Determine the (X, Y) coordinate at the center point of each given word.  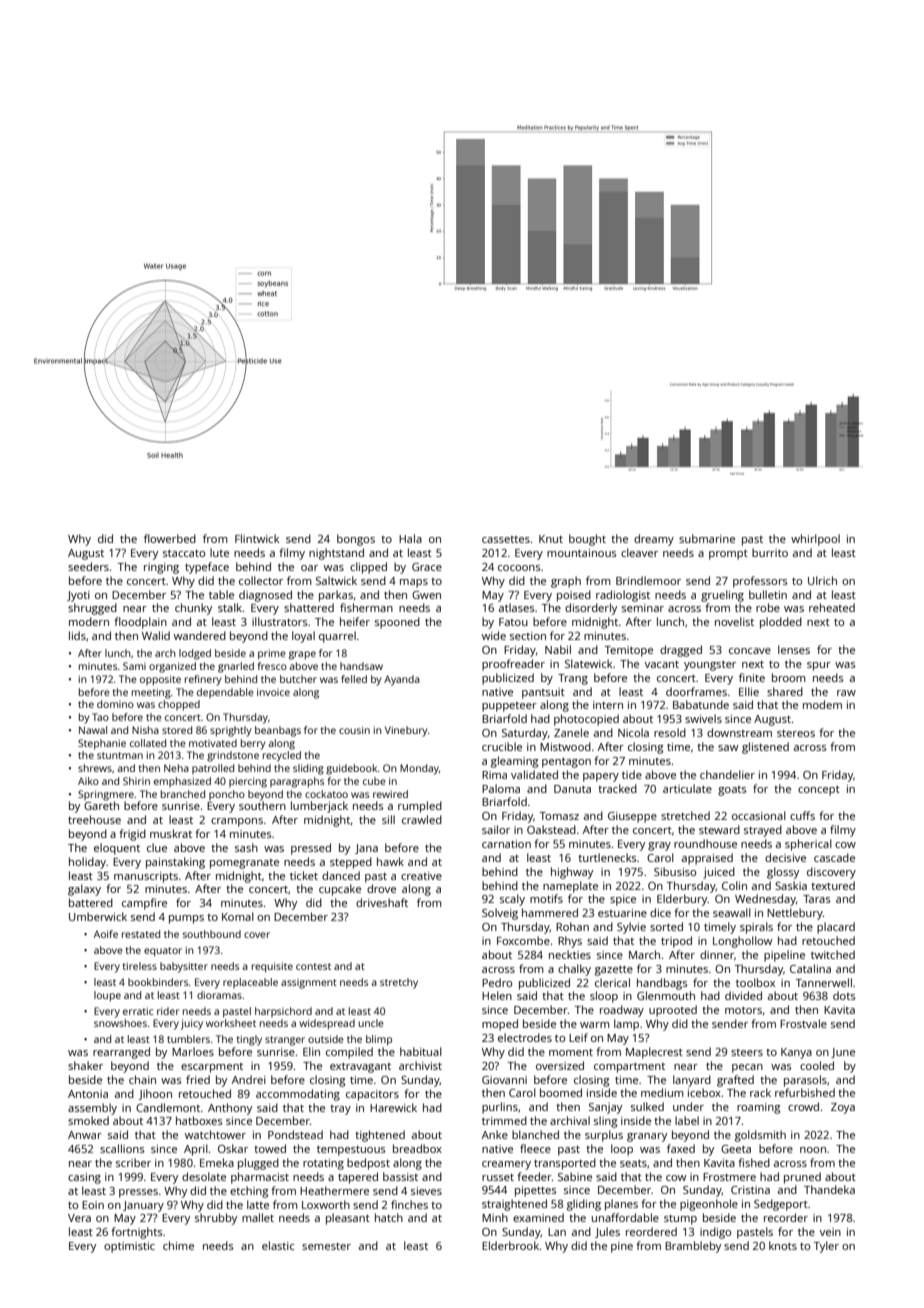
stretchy (399, 983)
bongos (356, 540)
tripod (676, 942)
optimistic (129, 1247)
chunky (193, 609)
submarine (707, 538)
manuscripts (146, 877)
